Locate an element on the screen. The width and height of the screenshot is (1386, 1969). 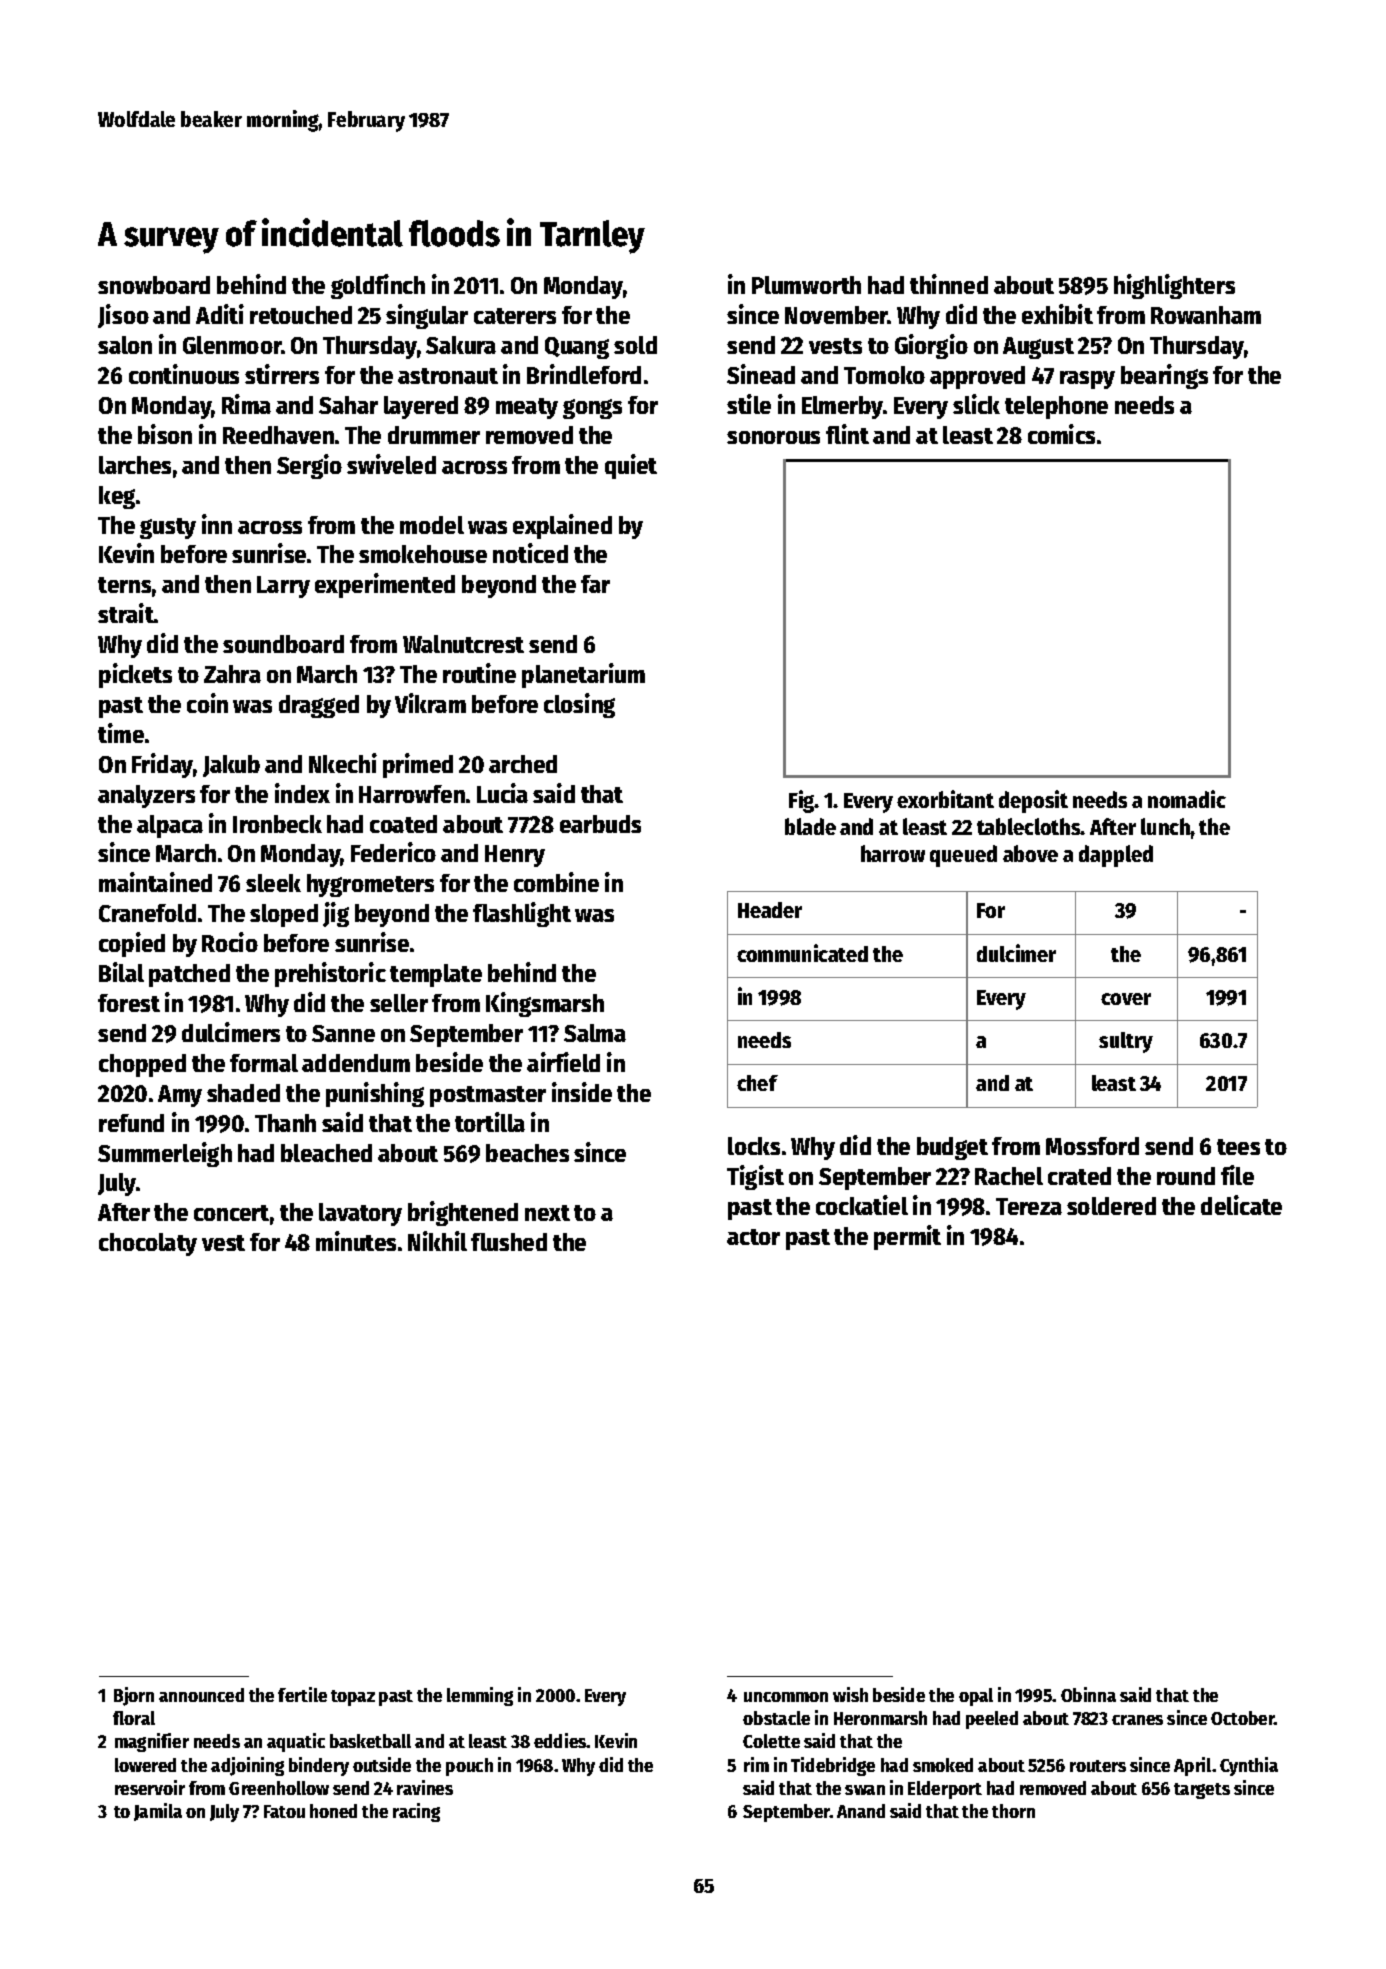
tees is located at coordinates (1238, 1147).
